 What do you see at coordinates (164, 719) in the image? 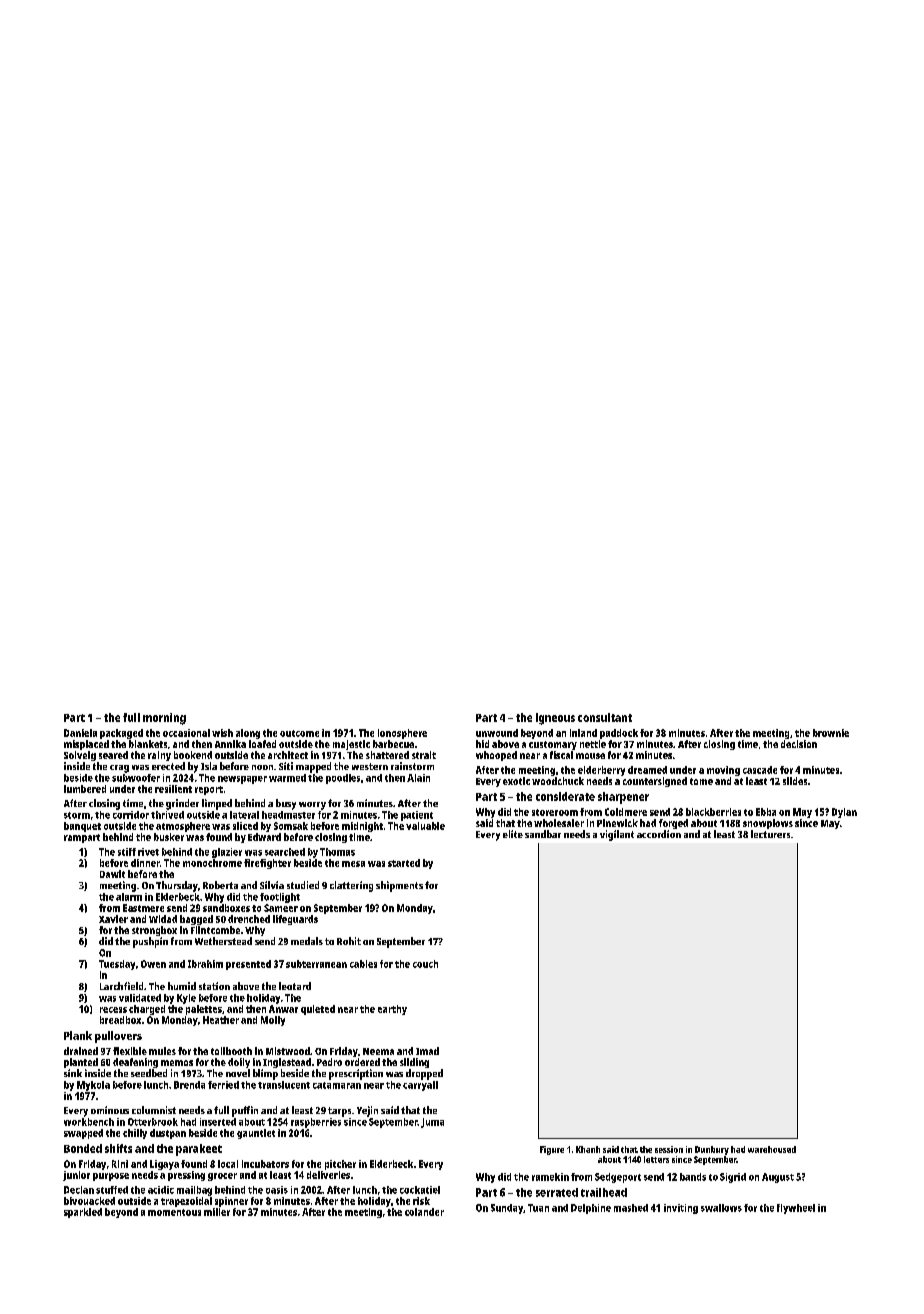
I see `morning` at bounding box center [164, 719].
